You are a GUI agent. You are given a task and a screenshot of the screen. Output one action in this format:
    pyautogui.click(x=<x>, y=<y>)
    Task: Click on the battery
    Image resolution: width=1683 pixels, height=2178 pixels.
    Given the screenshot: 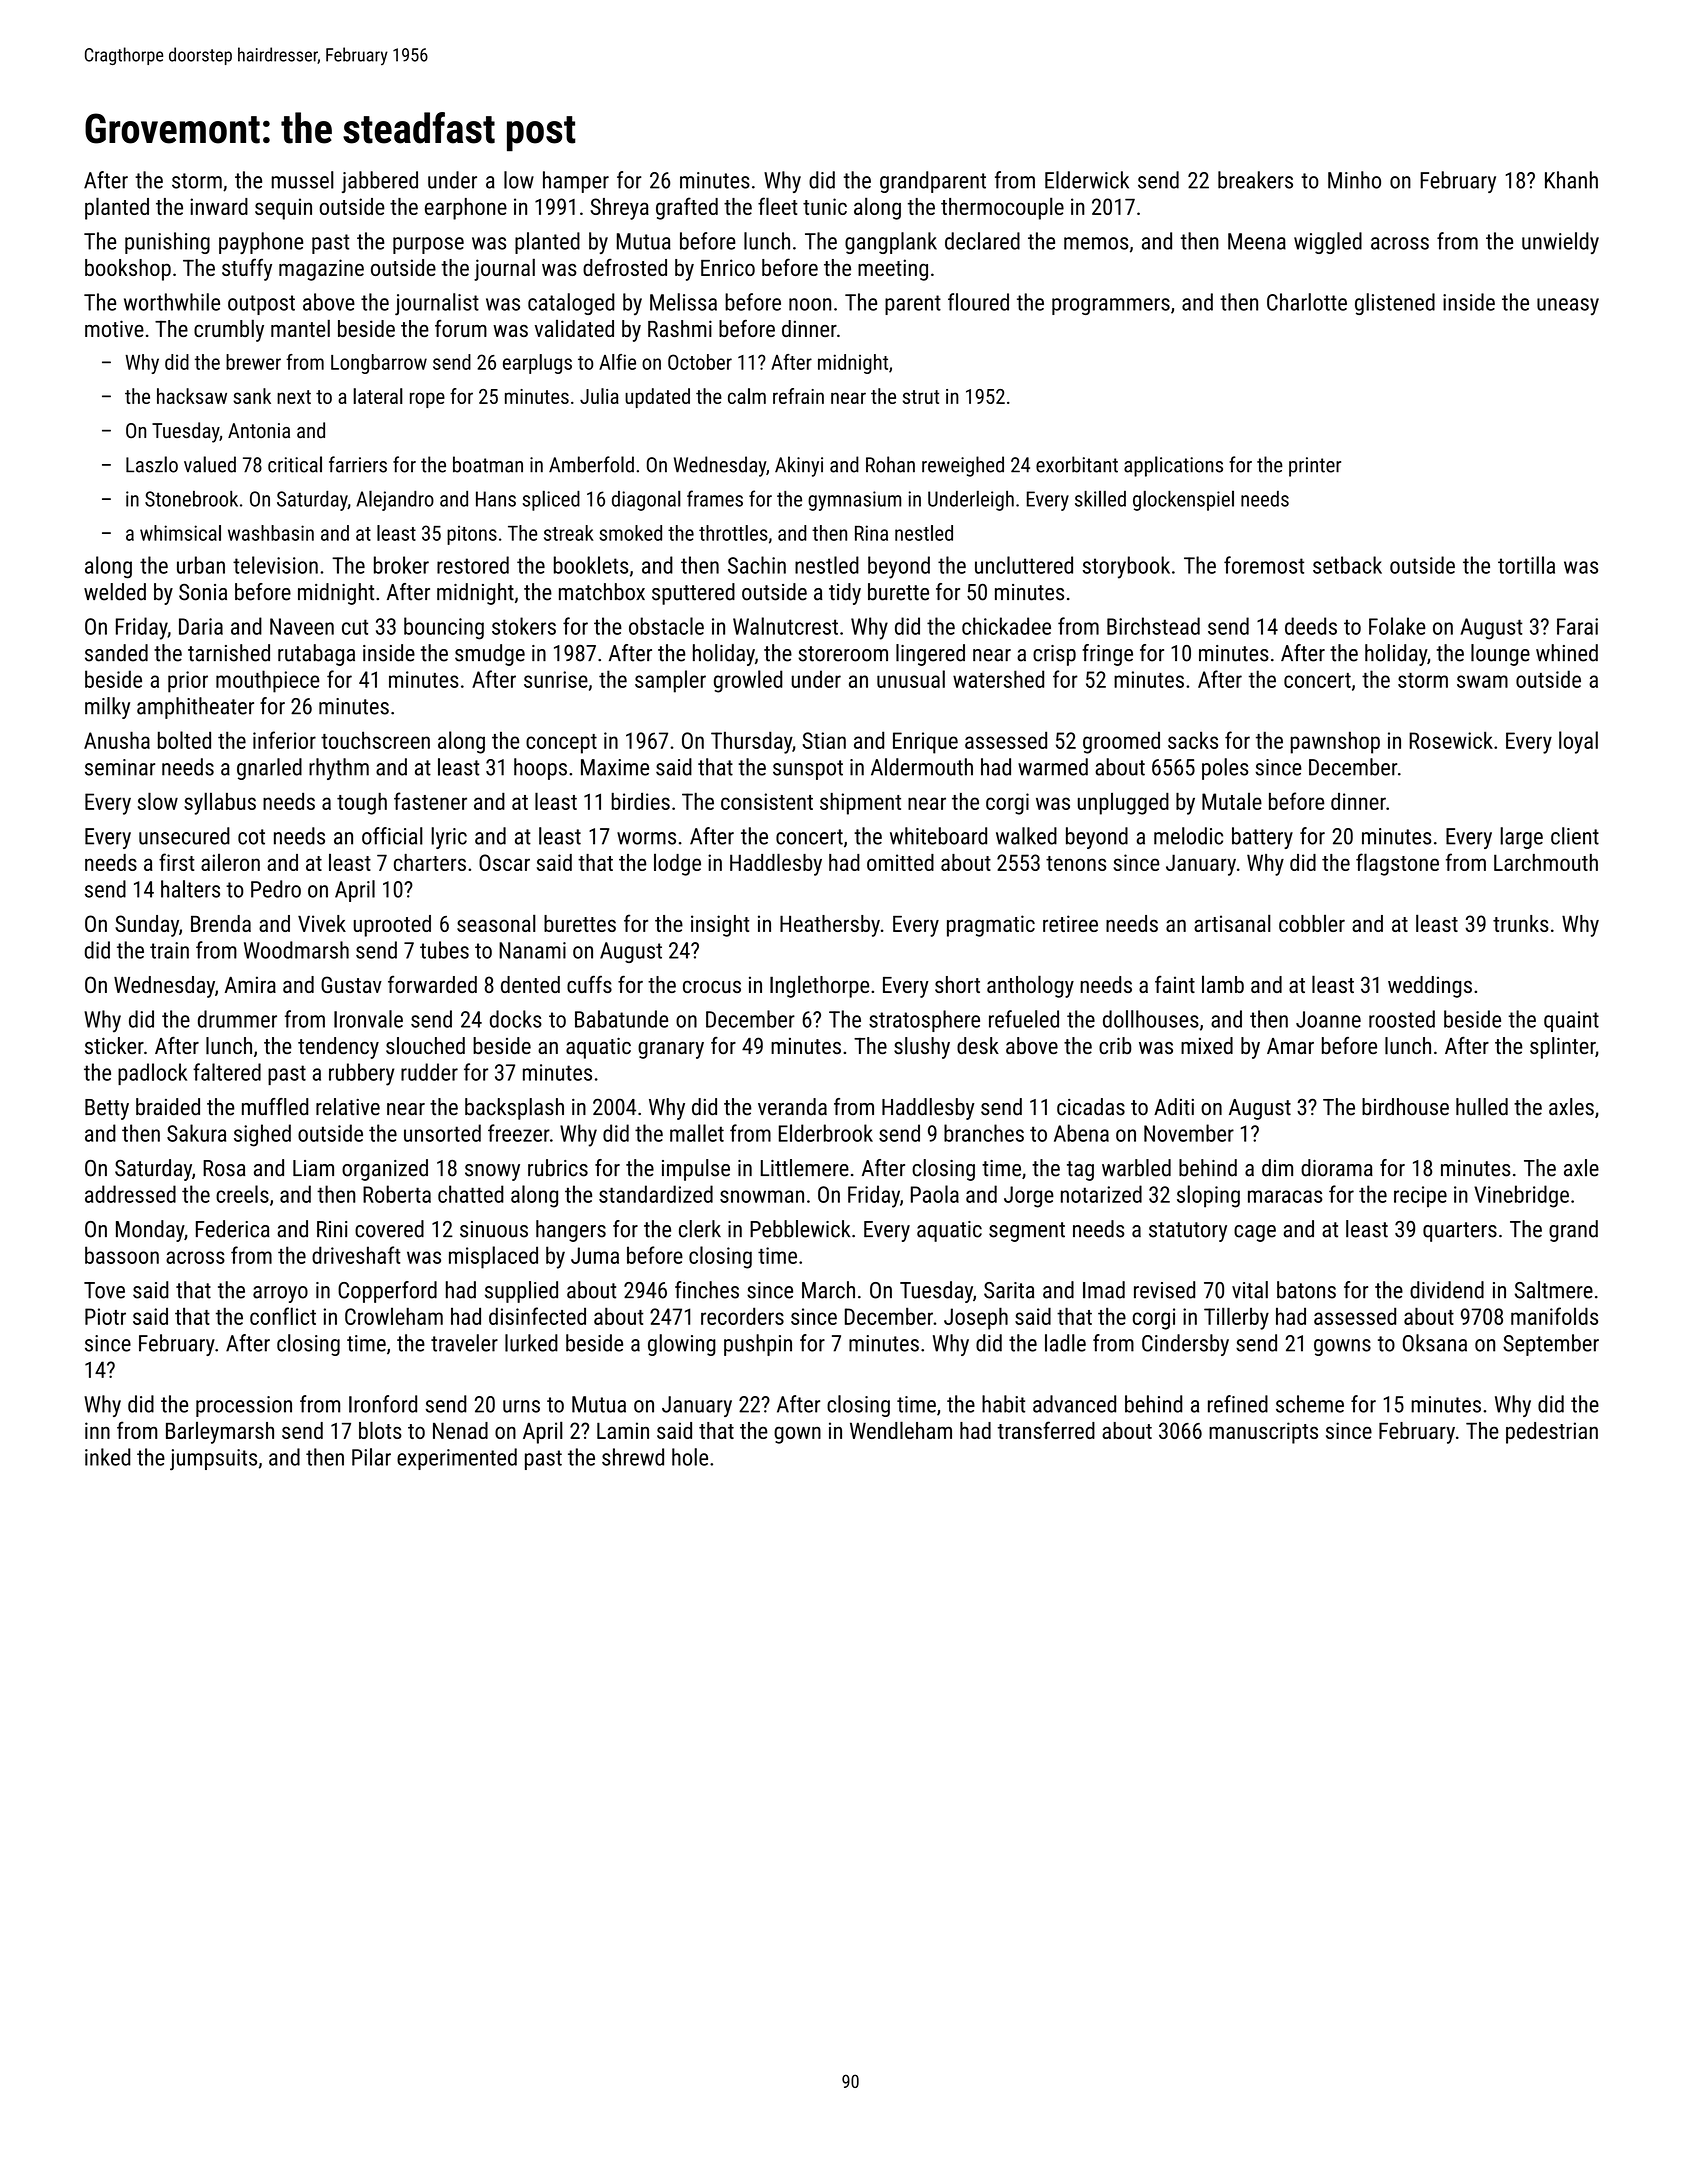 What is the action you would take?
    pyautogui.click(x=1262, y=838)
